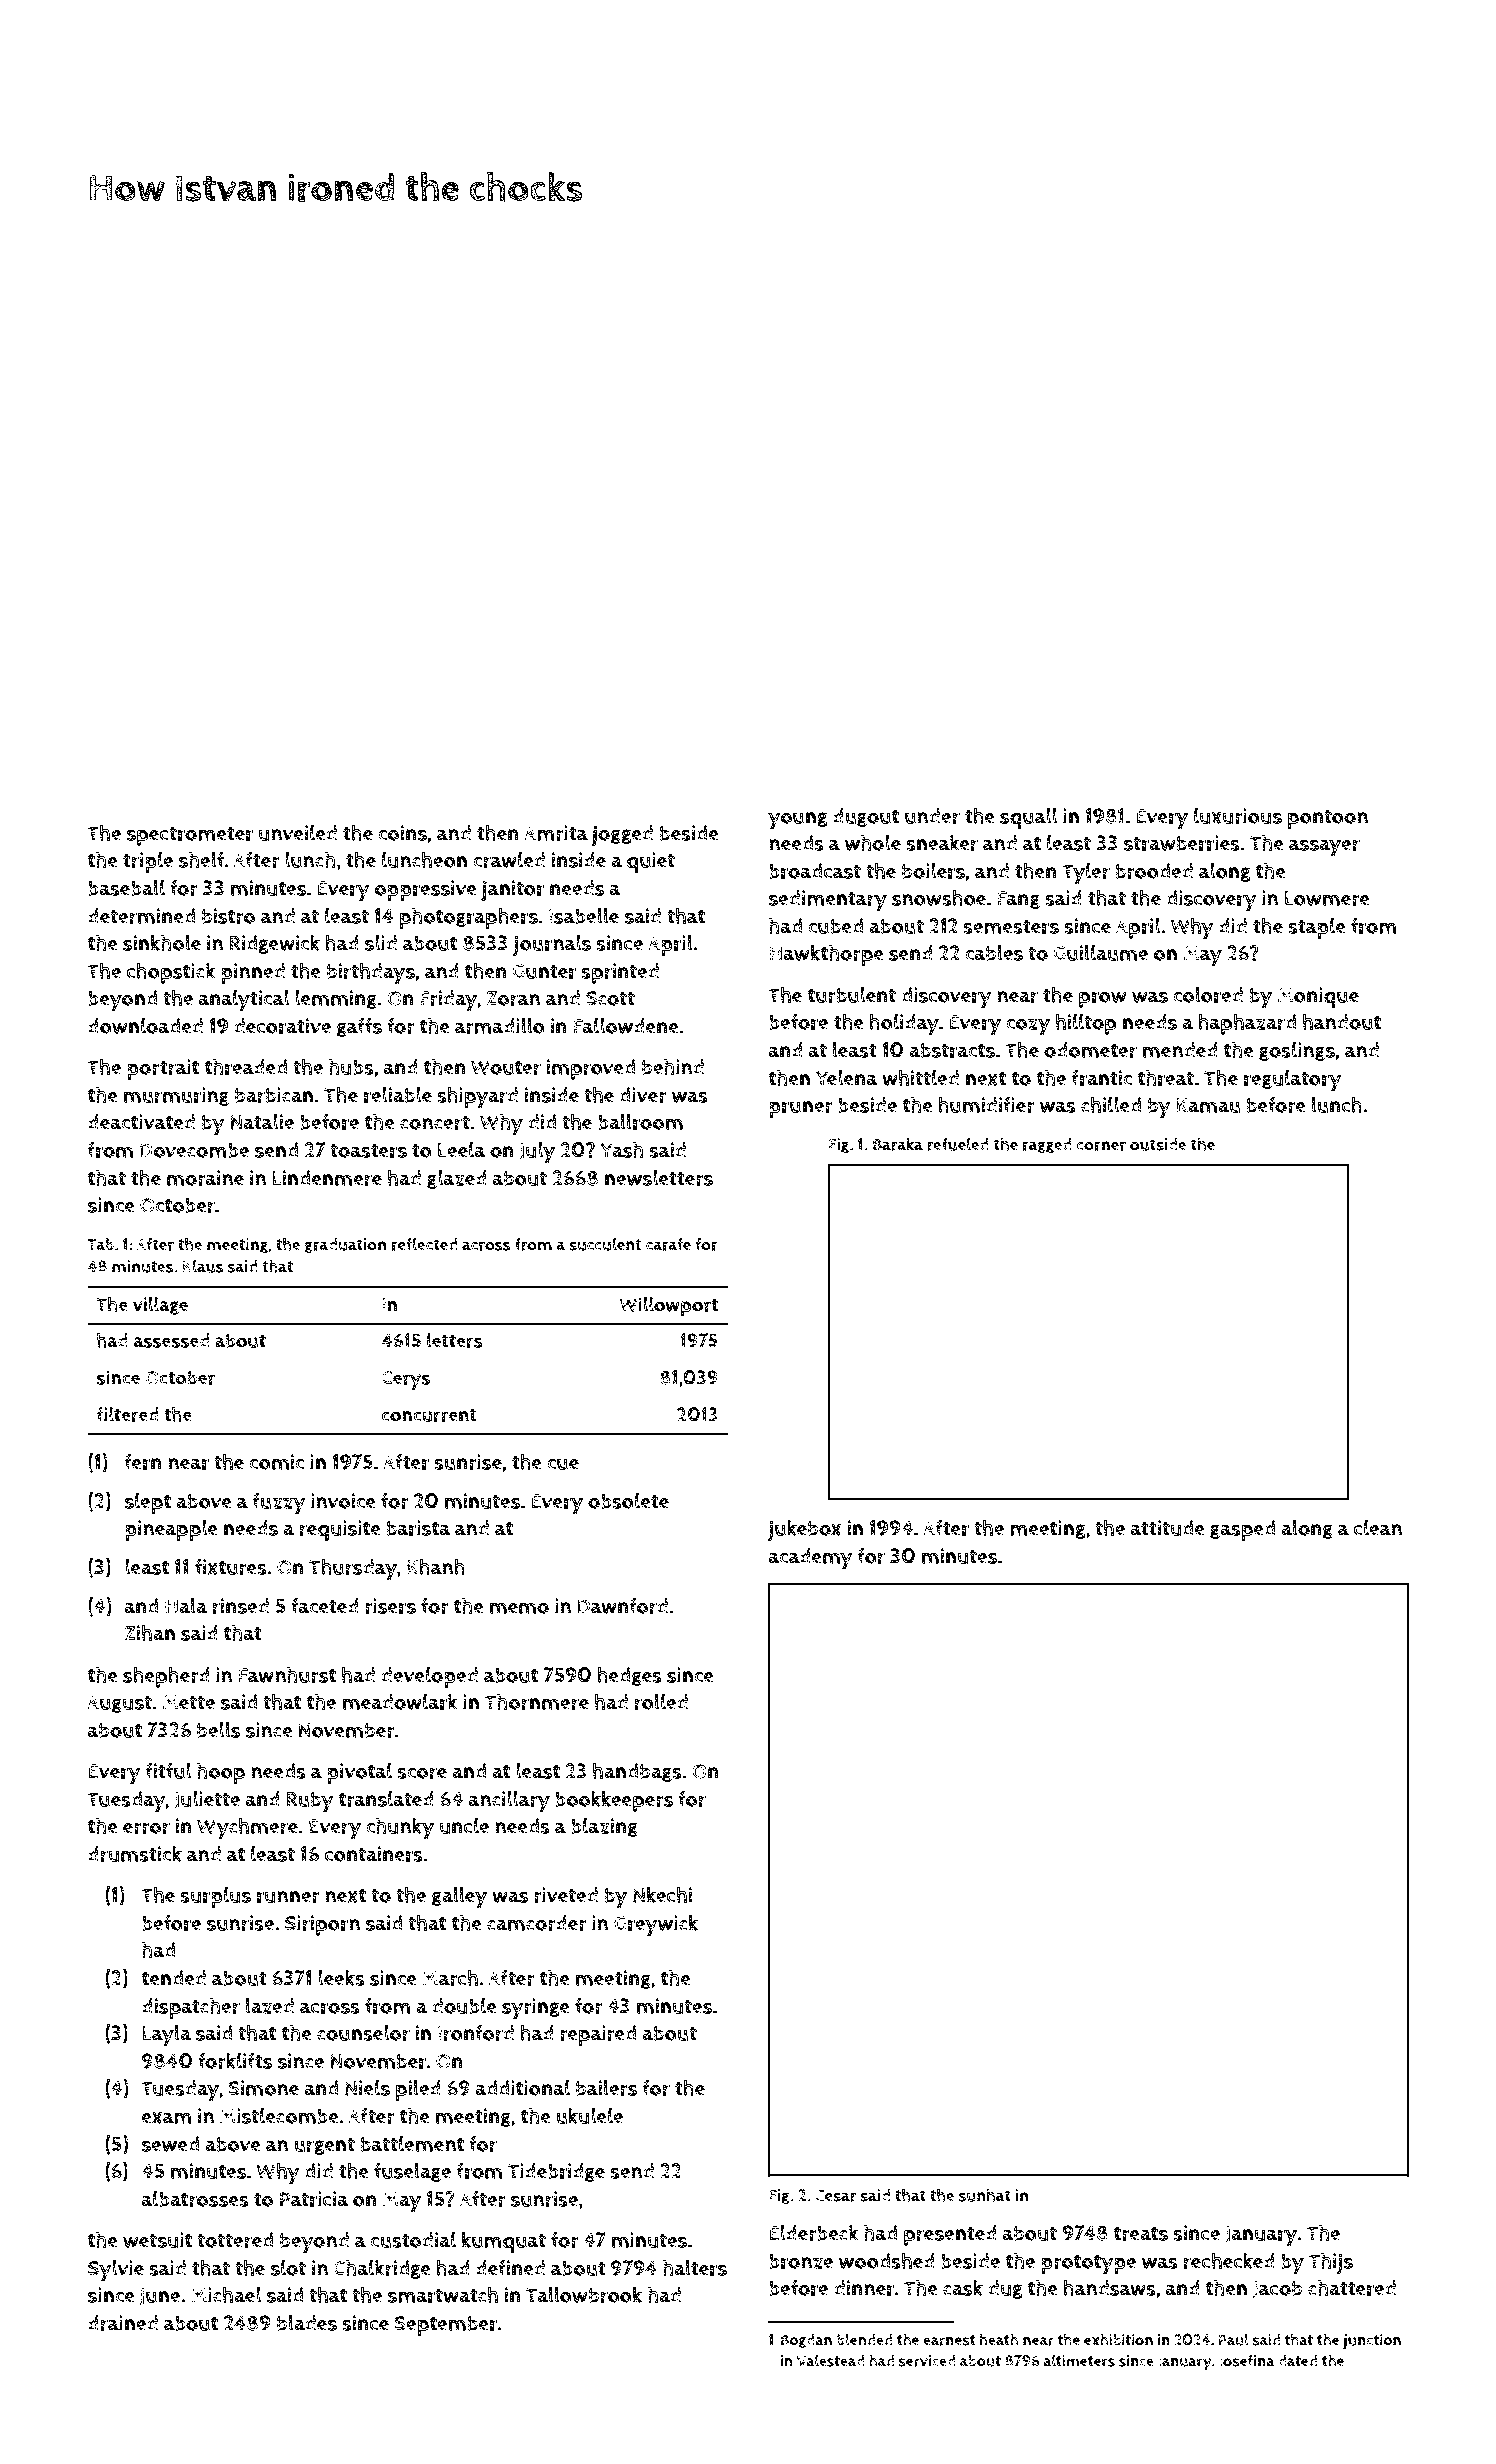  I want to click on Greywick, so click(656, 1925).
